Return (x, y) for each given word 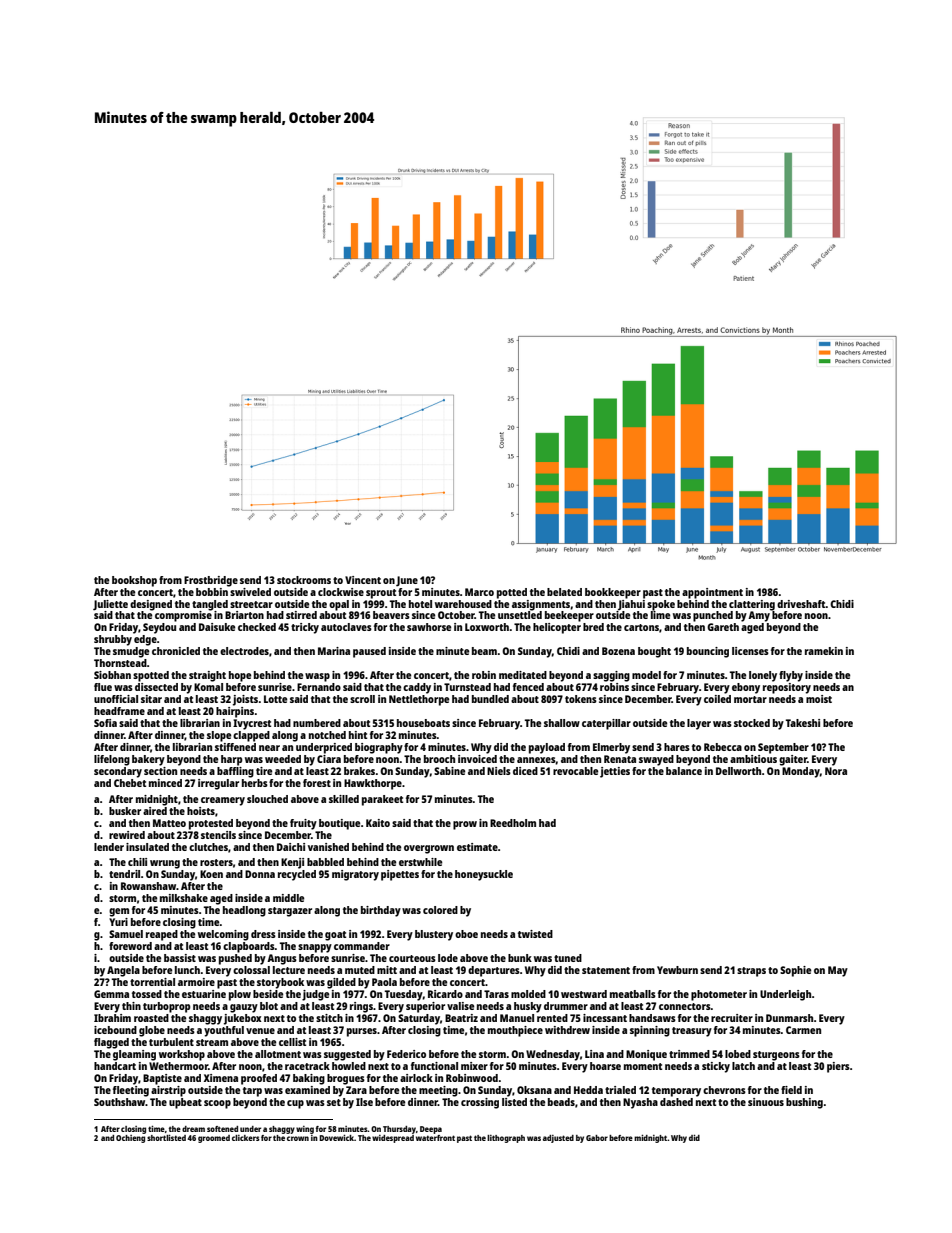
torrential (152, 982)
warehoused (463, 604)
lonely (763, 676)
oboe (466, 934)
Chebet (130, 783)
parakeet (382, 800)
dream (193, 1129)
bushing (804, 1103)
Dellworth (739, 771)
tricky (305, 628)
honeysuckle (484, 875)
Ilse (364, 1102)
